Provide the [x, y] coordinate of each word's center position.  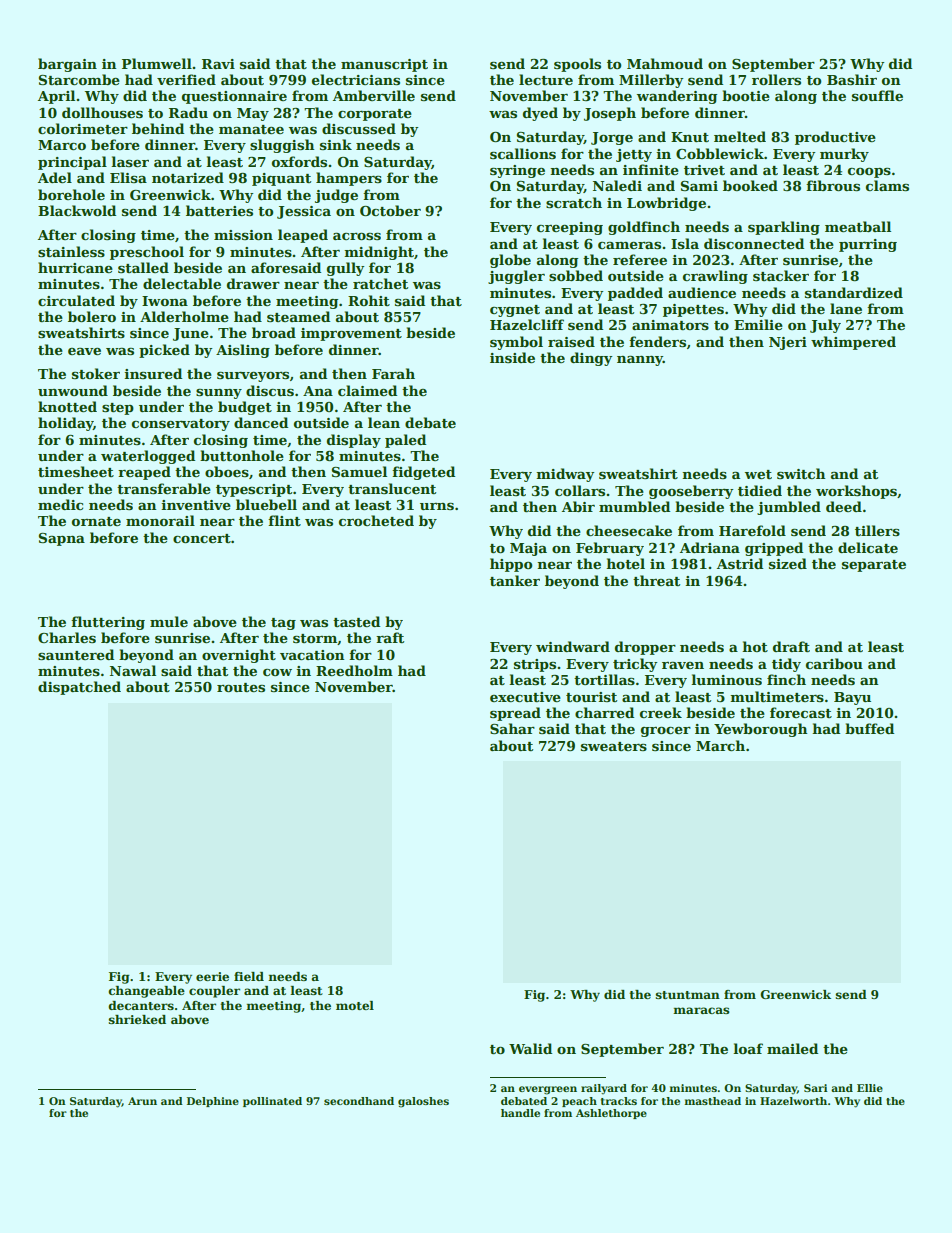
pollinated [272, 1102]
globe [510, 261]
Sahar [512, 728]
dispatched [79, 688]
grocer [666, 732]
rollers [776, 79]
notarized [188, 177]
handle [520, 1113]
